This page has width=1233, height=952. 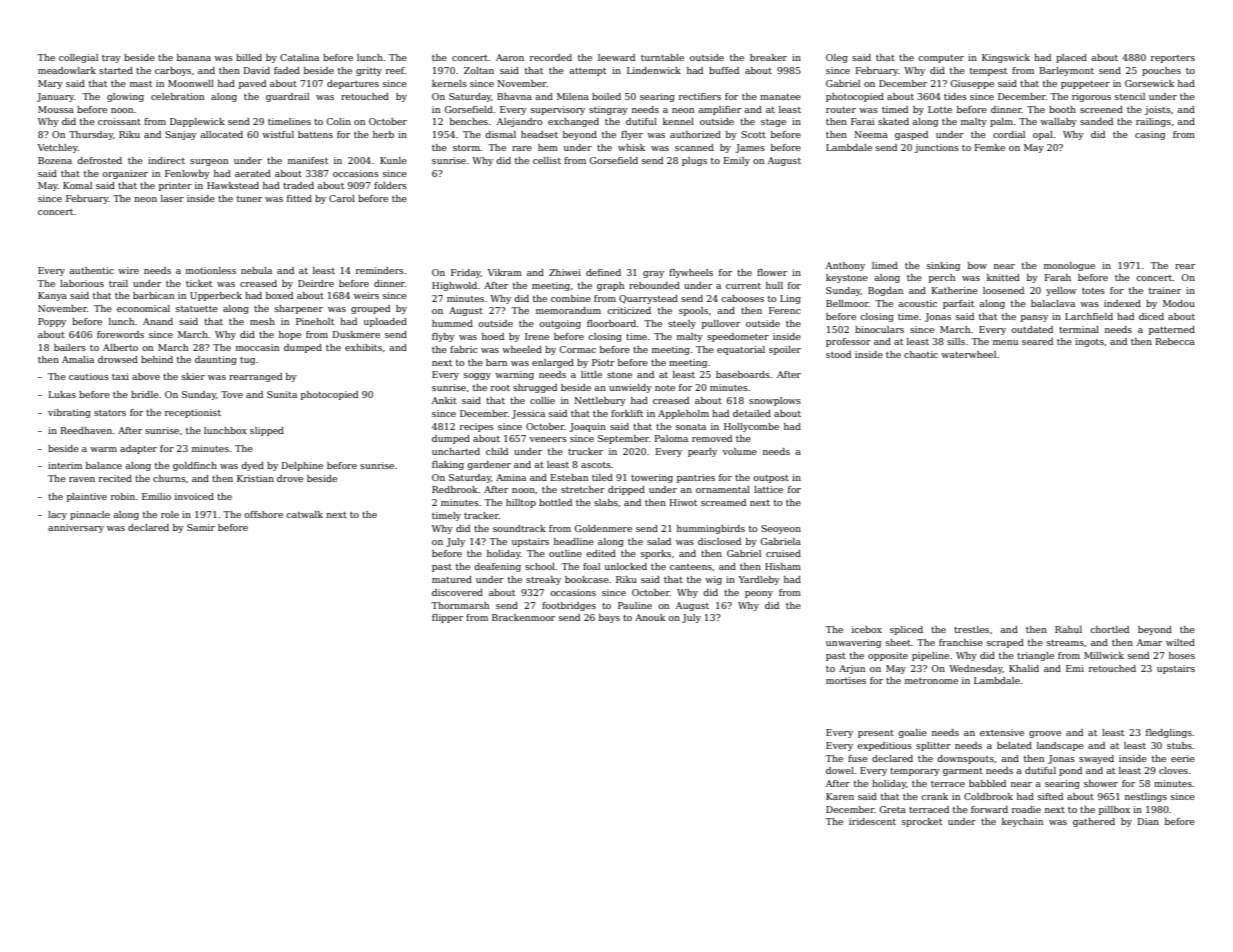 I want to click on tray, so click(x=111, y=59).
